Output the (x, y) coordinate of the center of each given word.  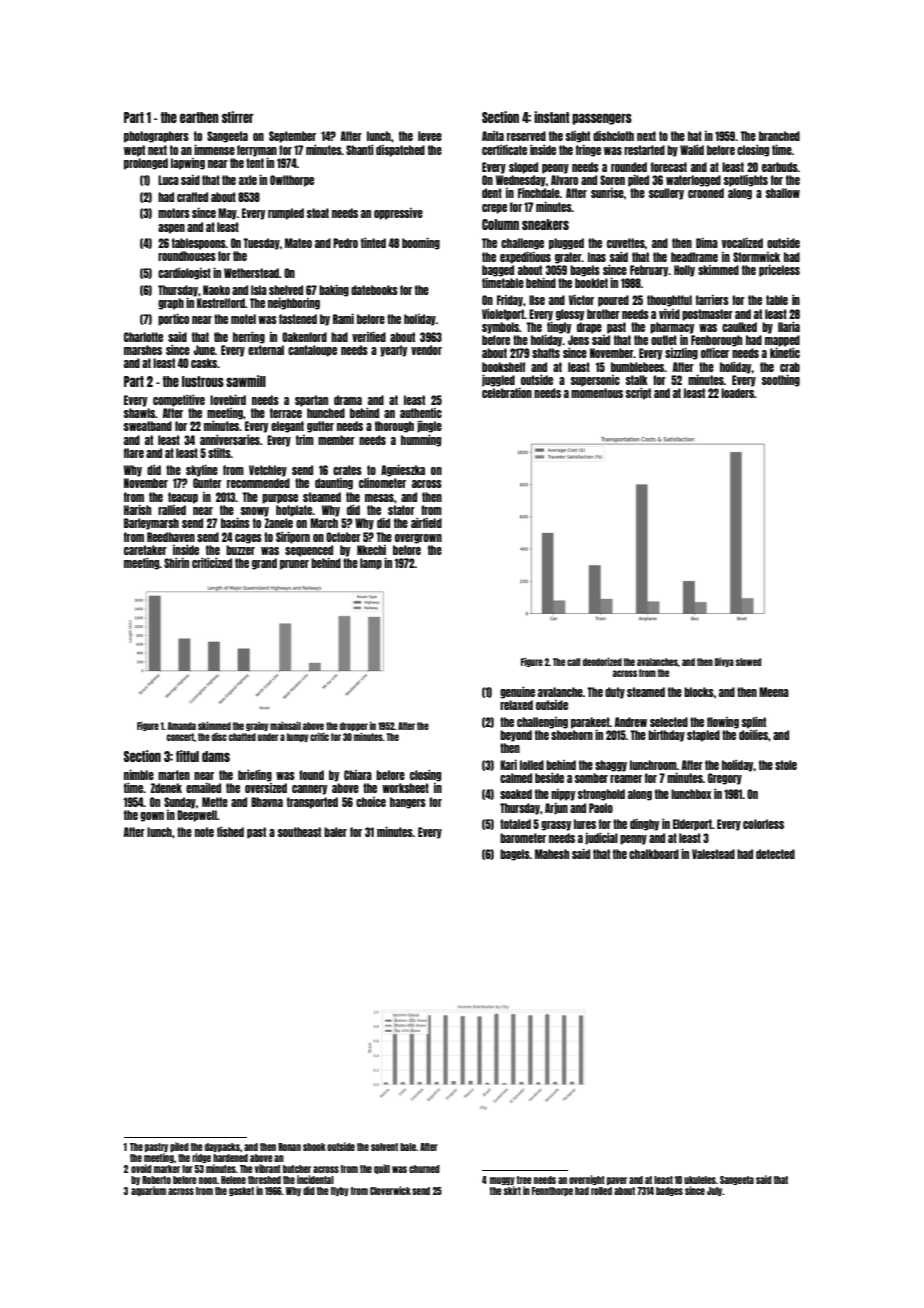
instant (552, 117)
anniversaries (230, 440)
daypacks (222, 1147)
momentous (597, 393)
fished (230, 832)
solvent (384, 1147)
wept (134, 151)
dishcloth (613, 136)
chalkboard (654, 854)
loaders (737, 393)
